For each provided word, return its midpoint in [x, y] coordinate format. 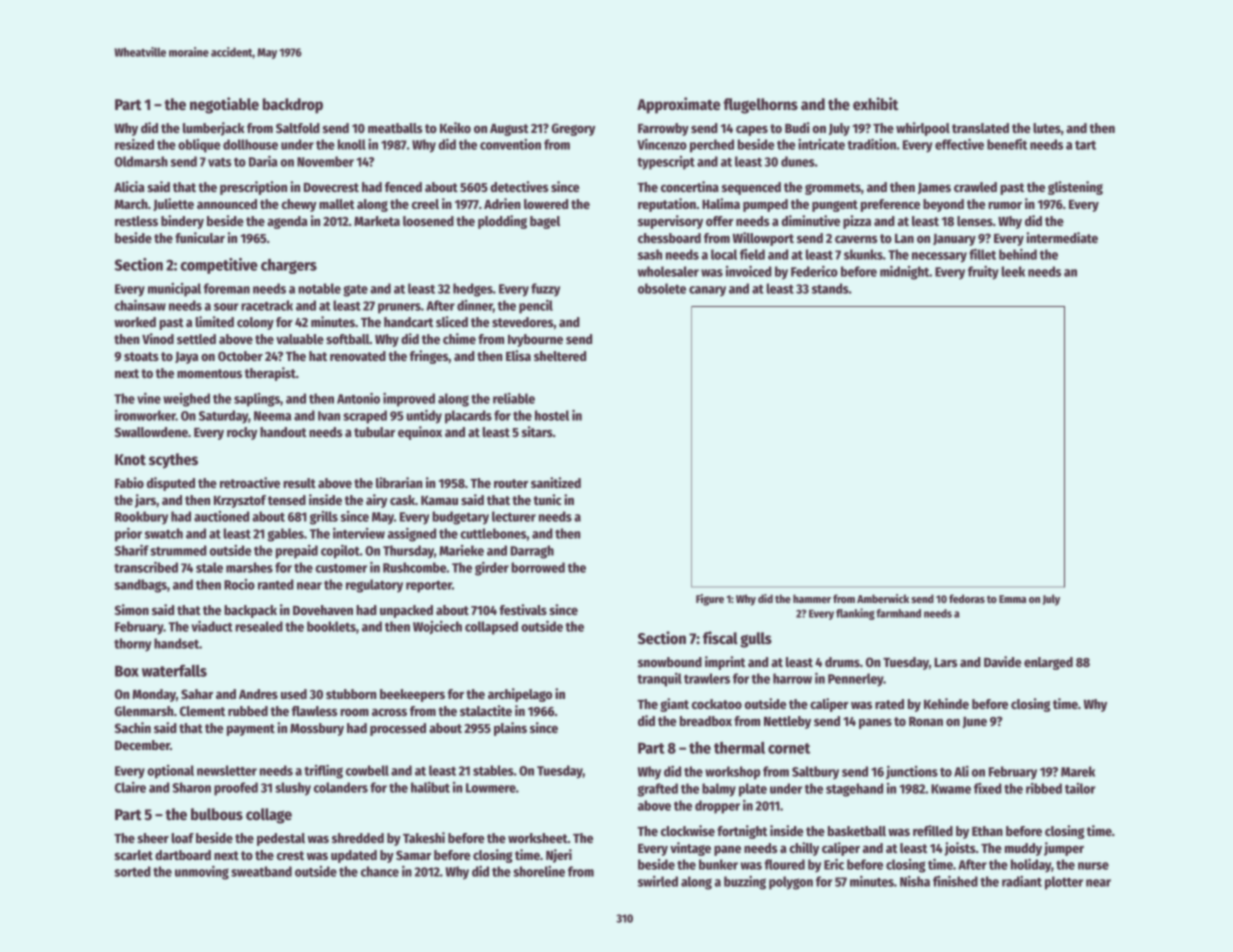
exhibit [875, 104]
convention [510, 144]
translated [980, 128]
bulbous [217, 814]
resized [134, 144]
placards [468, 417]
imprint [725, 663]
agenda [287, 222]
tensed [287, 500]
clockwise [688, 830]
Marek [1078, 771]
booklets [331, 626]
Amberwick [883, 598]
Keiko [455, 127]
